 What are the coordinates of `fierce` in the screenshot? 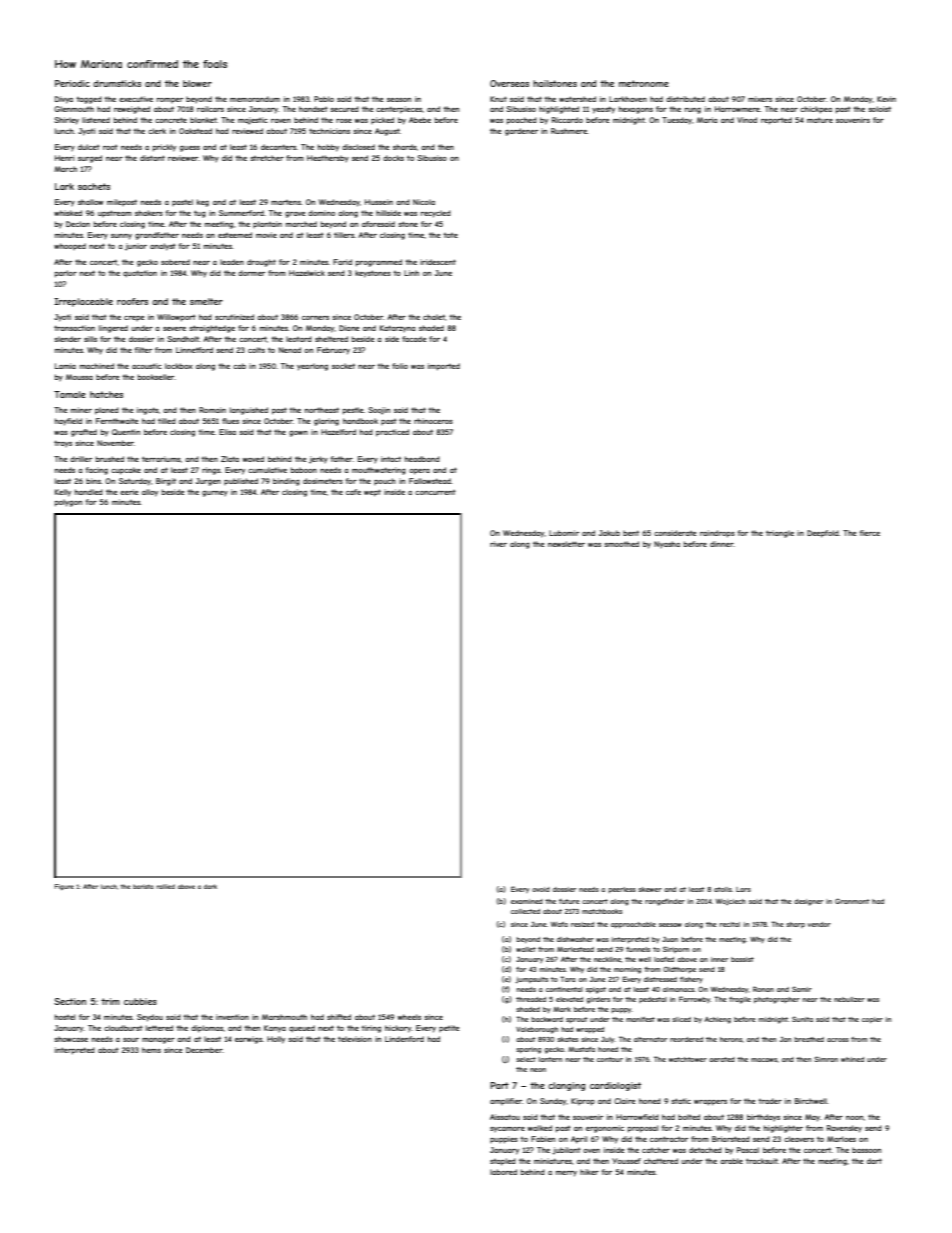 It's located at (870, 533).
